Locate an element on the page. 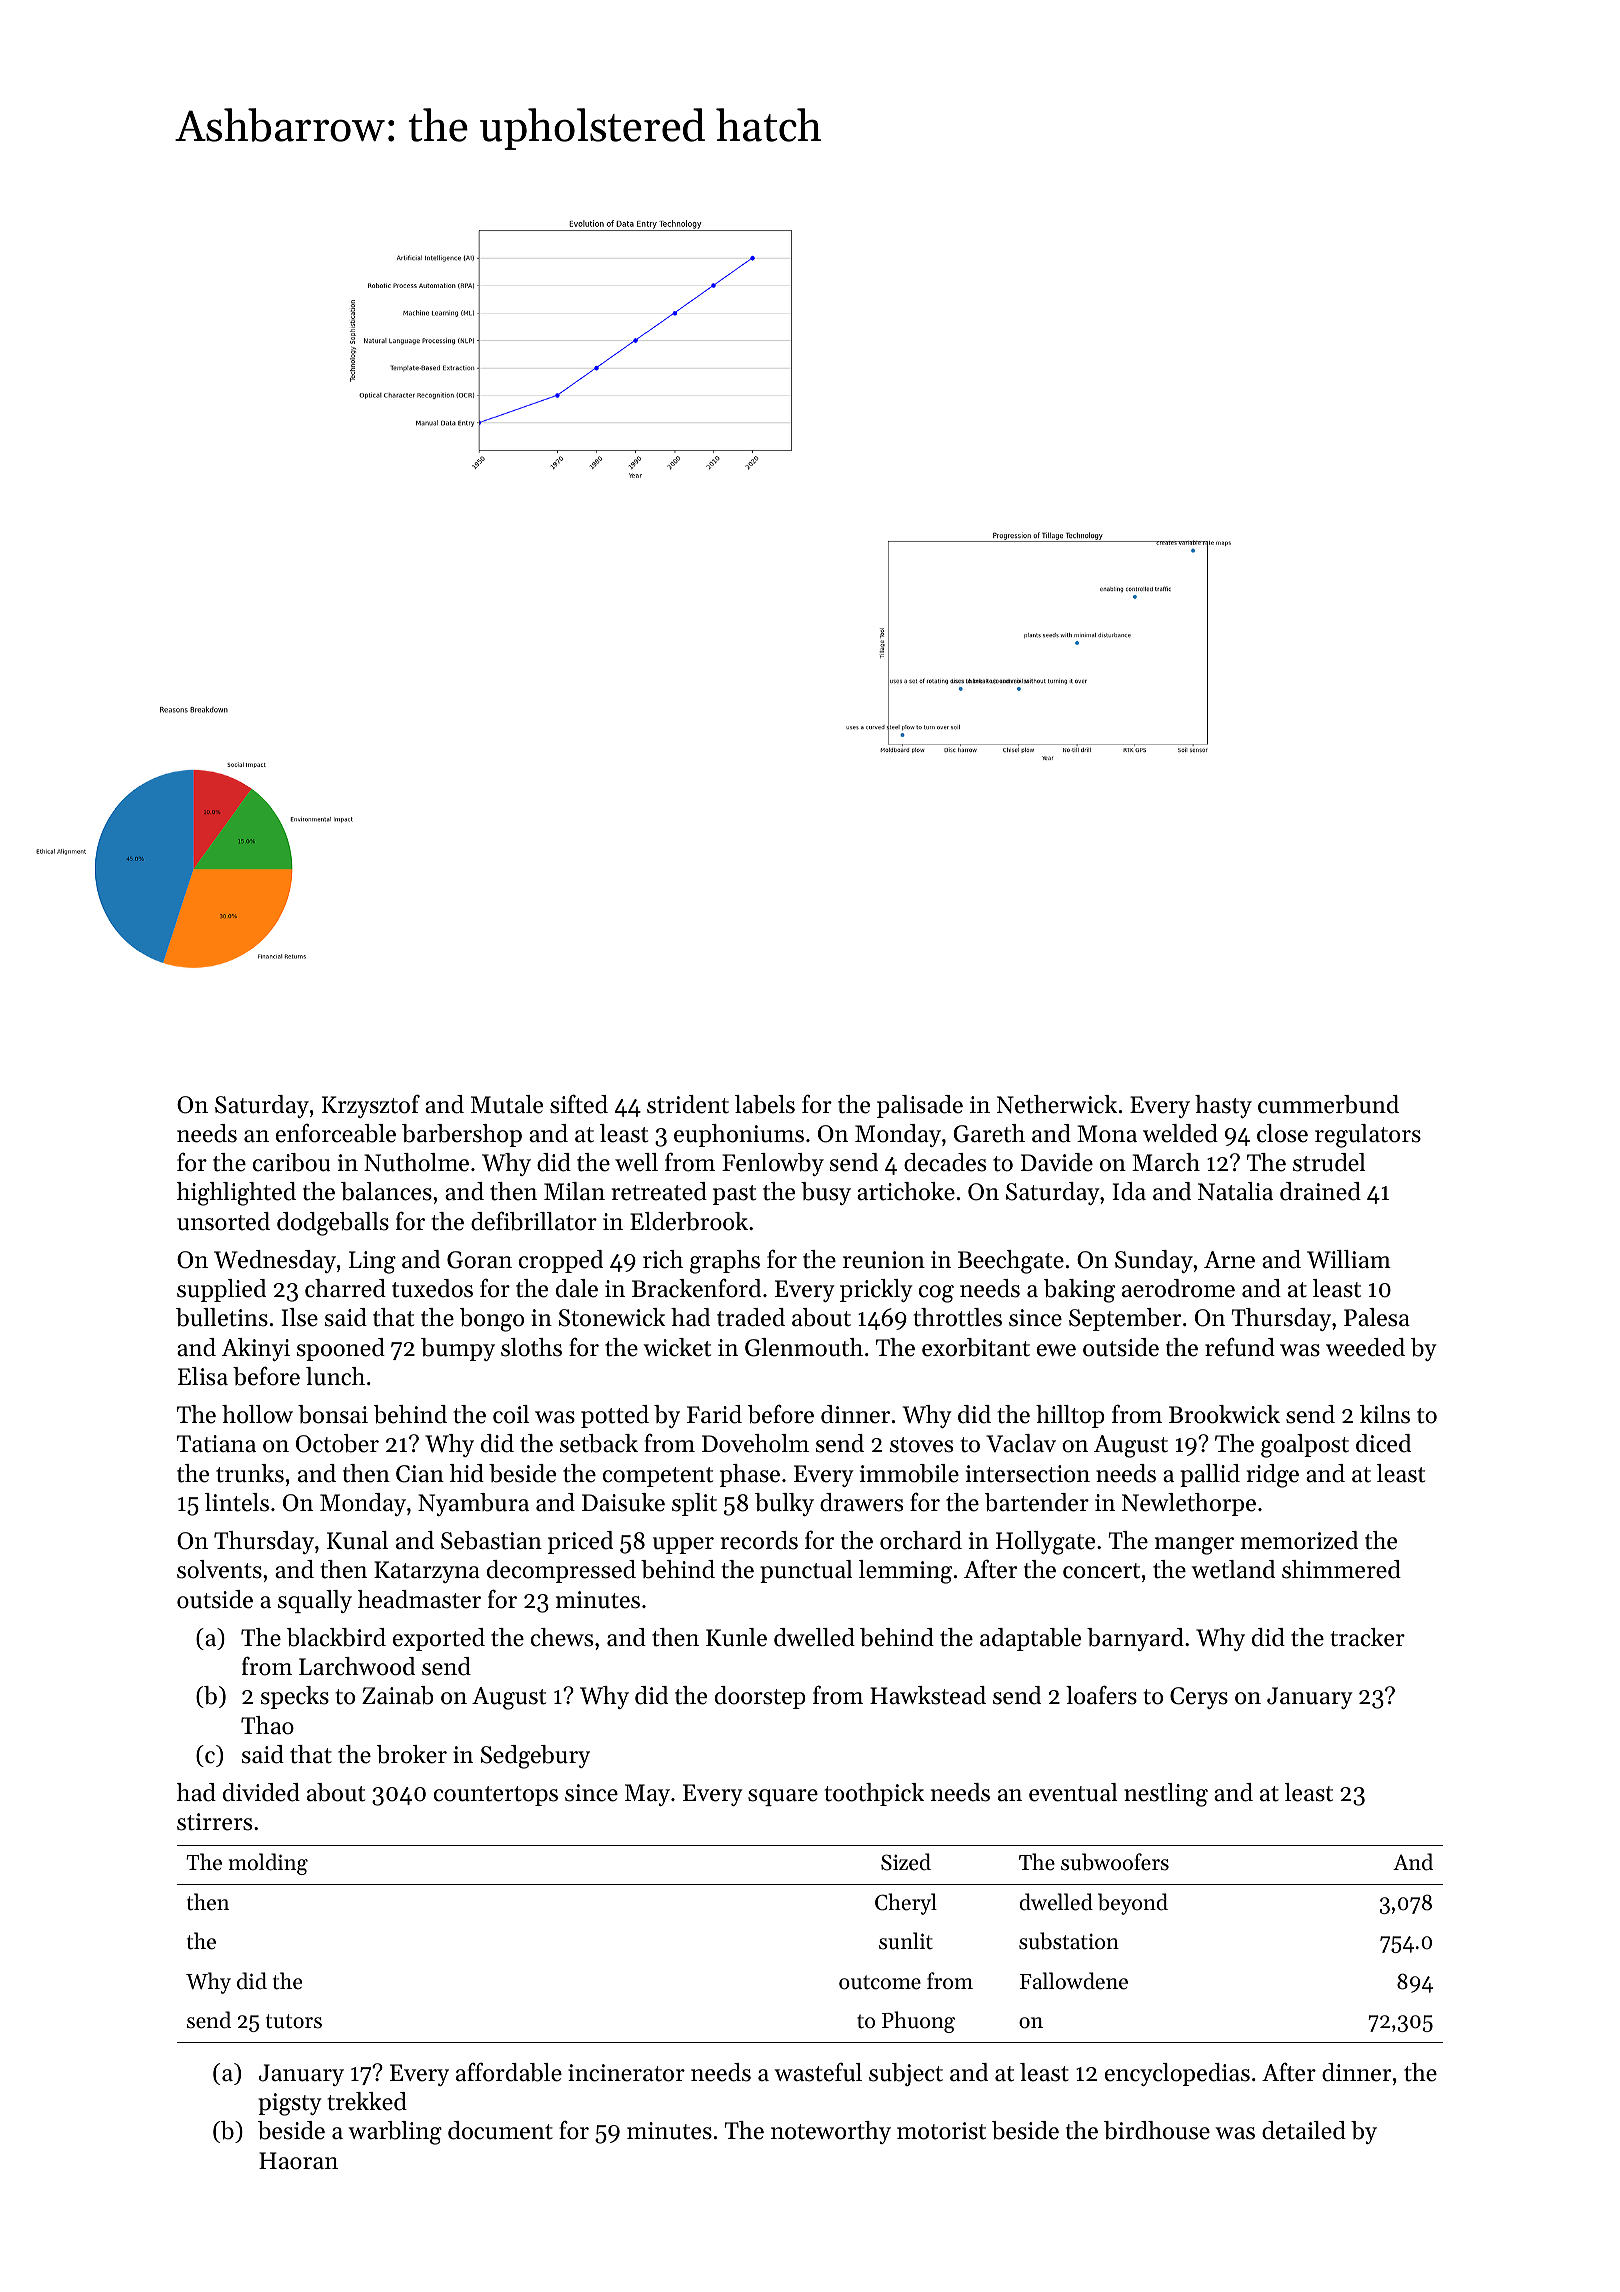 The image size is (1620, 2292). beyond is located at coordinates (1133, 1904).
